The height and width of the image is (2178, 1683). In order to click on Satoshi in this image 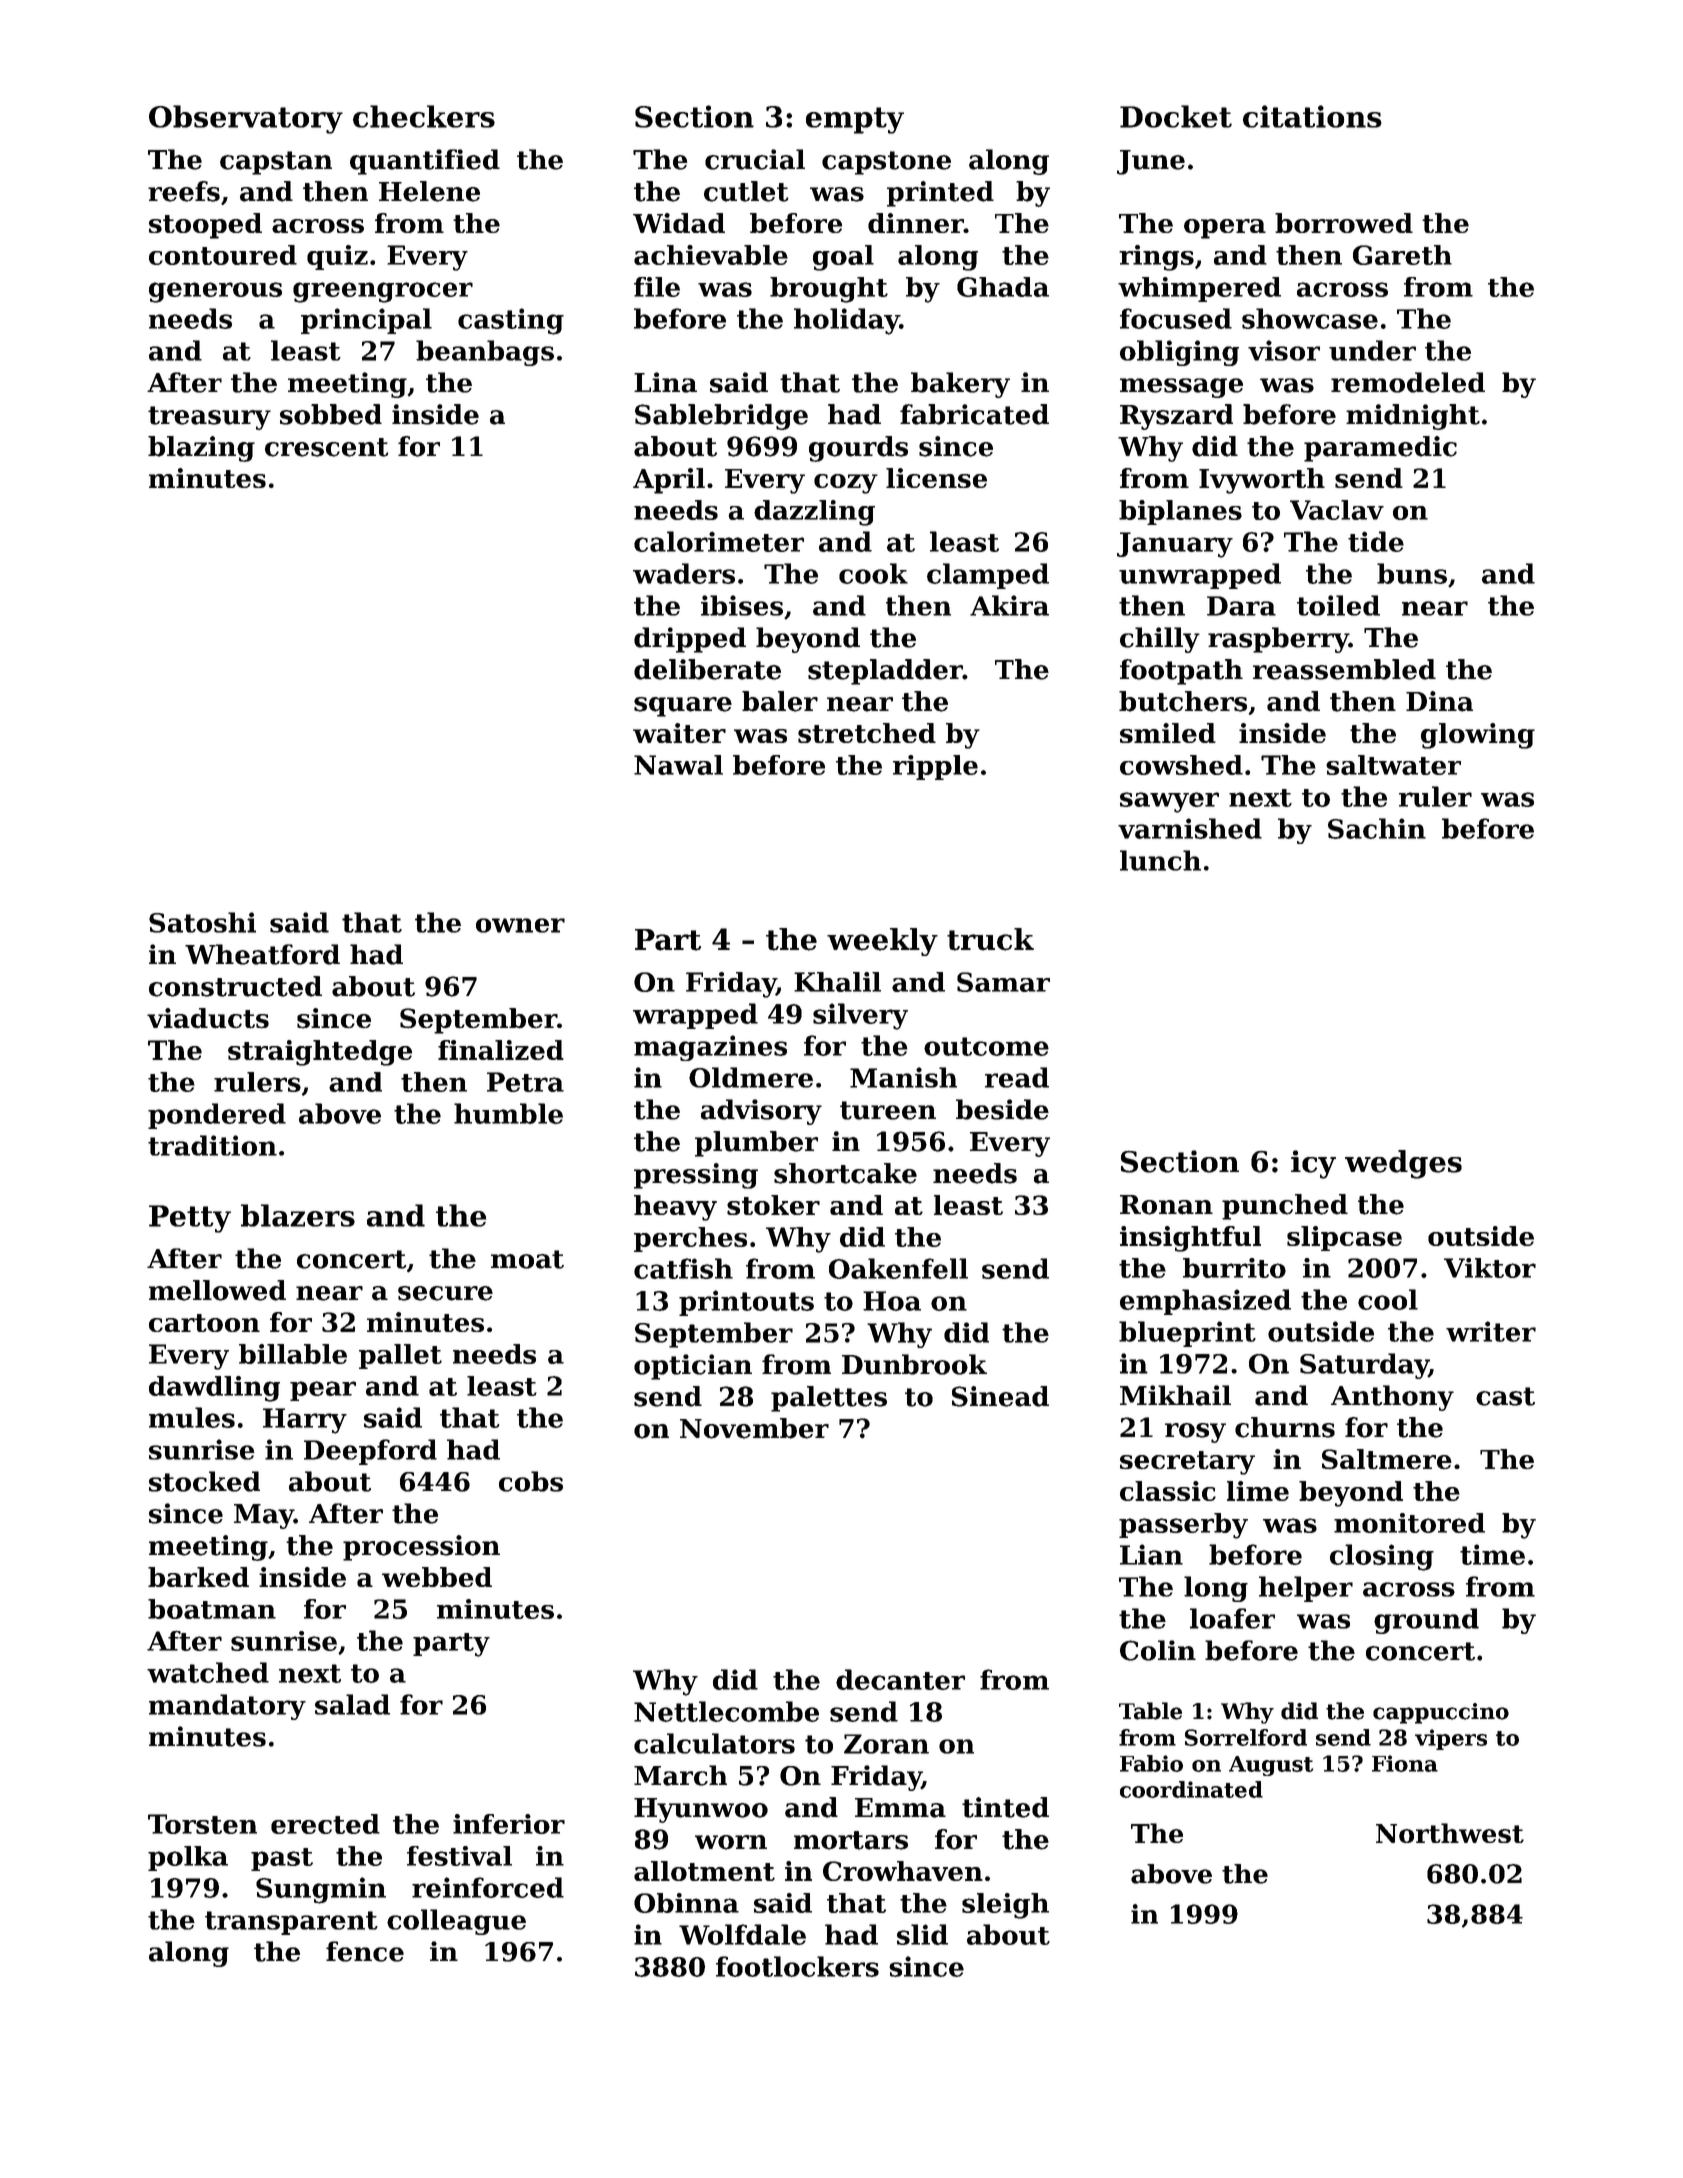, I will do `click(202, 922)`.
